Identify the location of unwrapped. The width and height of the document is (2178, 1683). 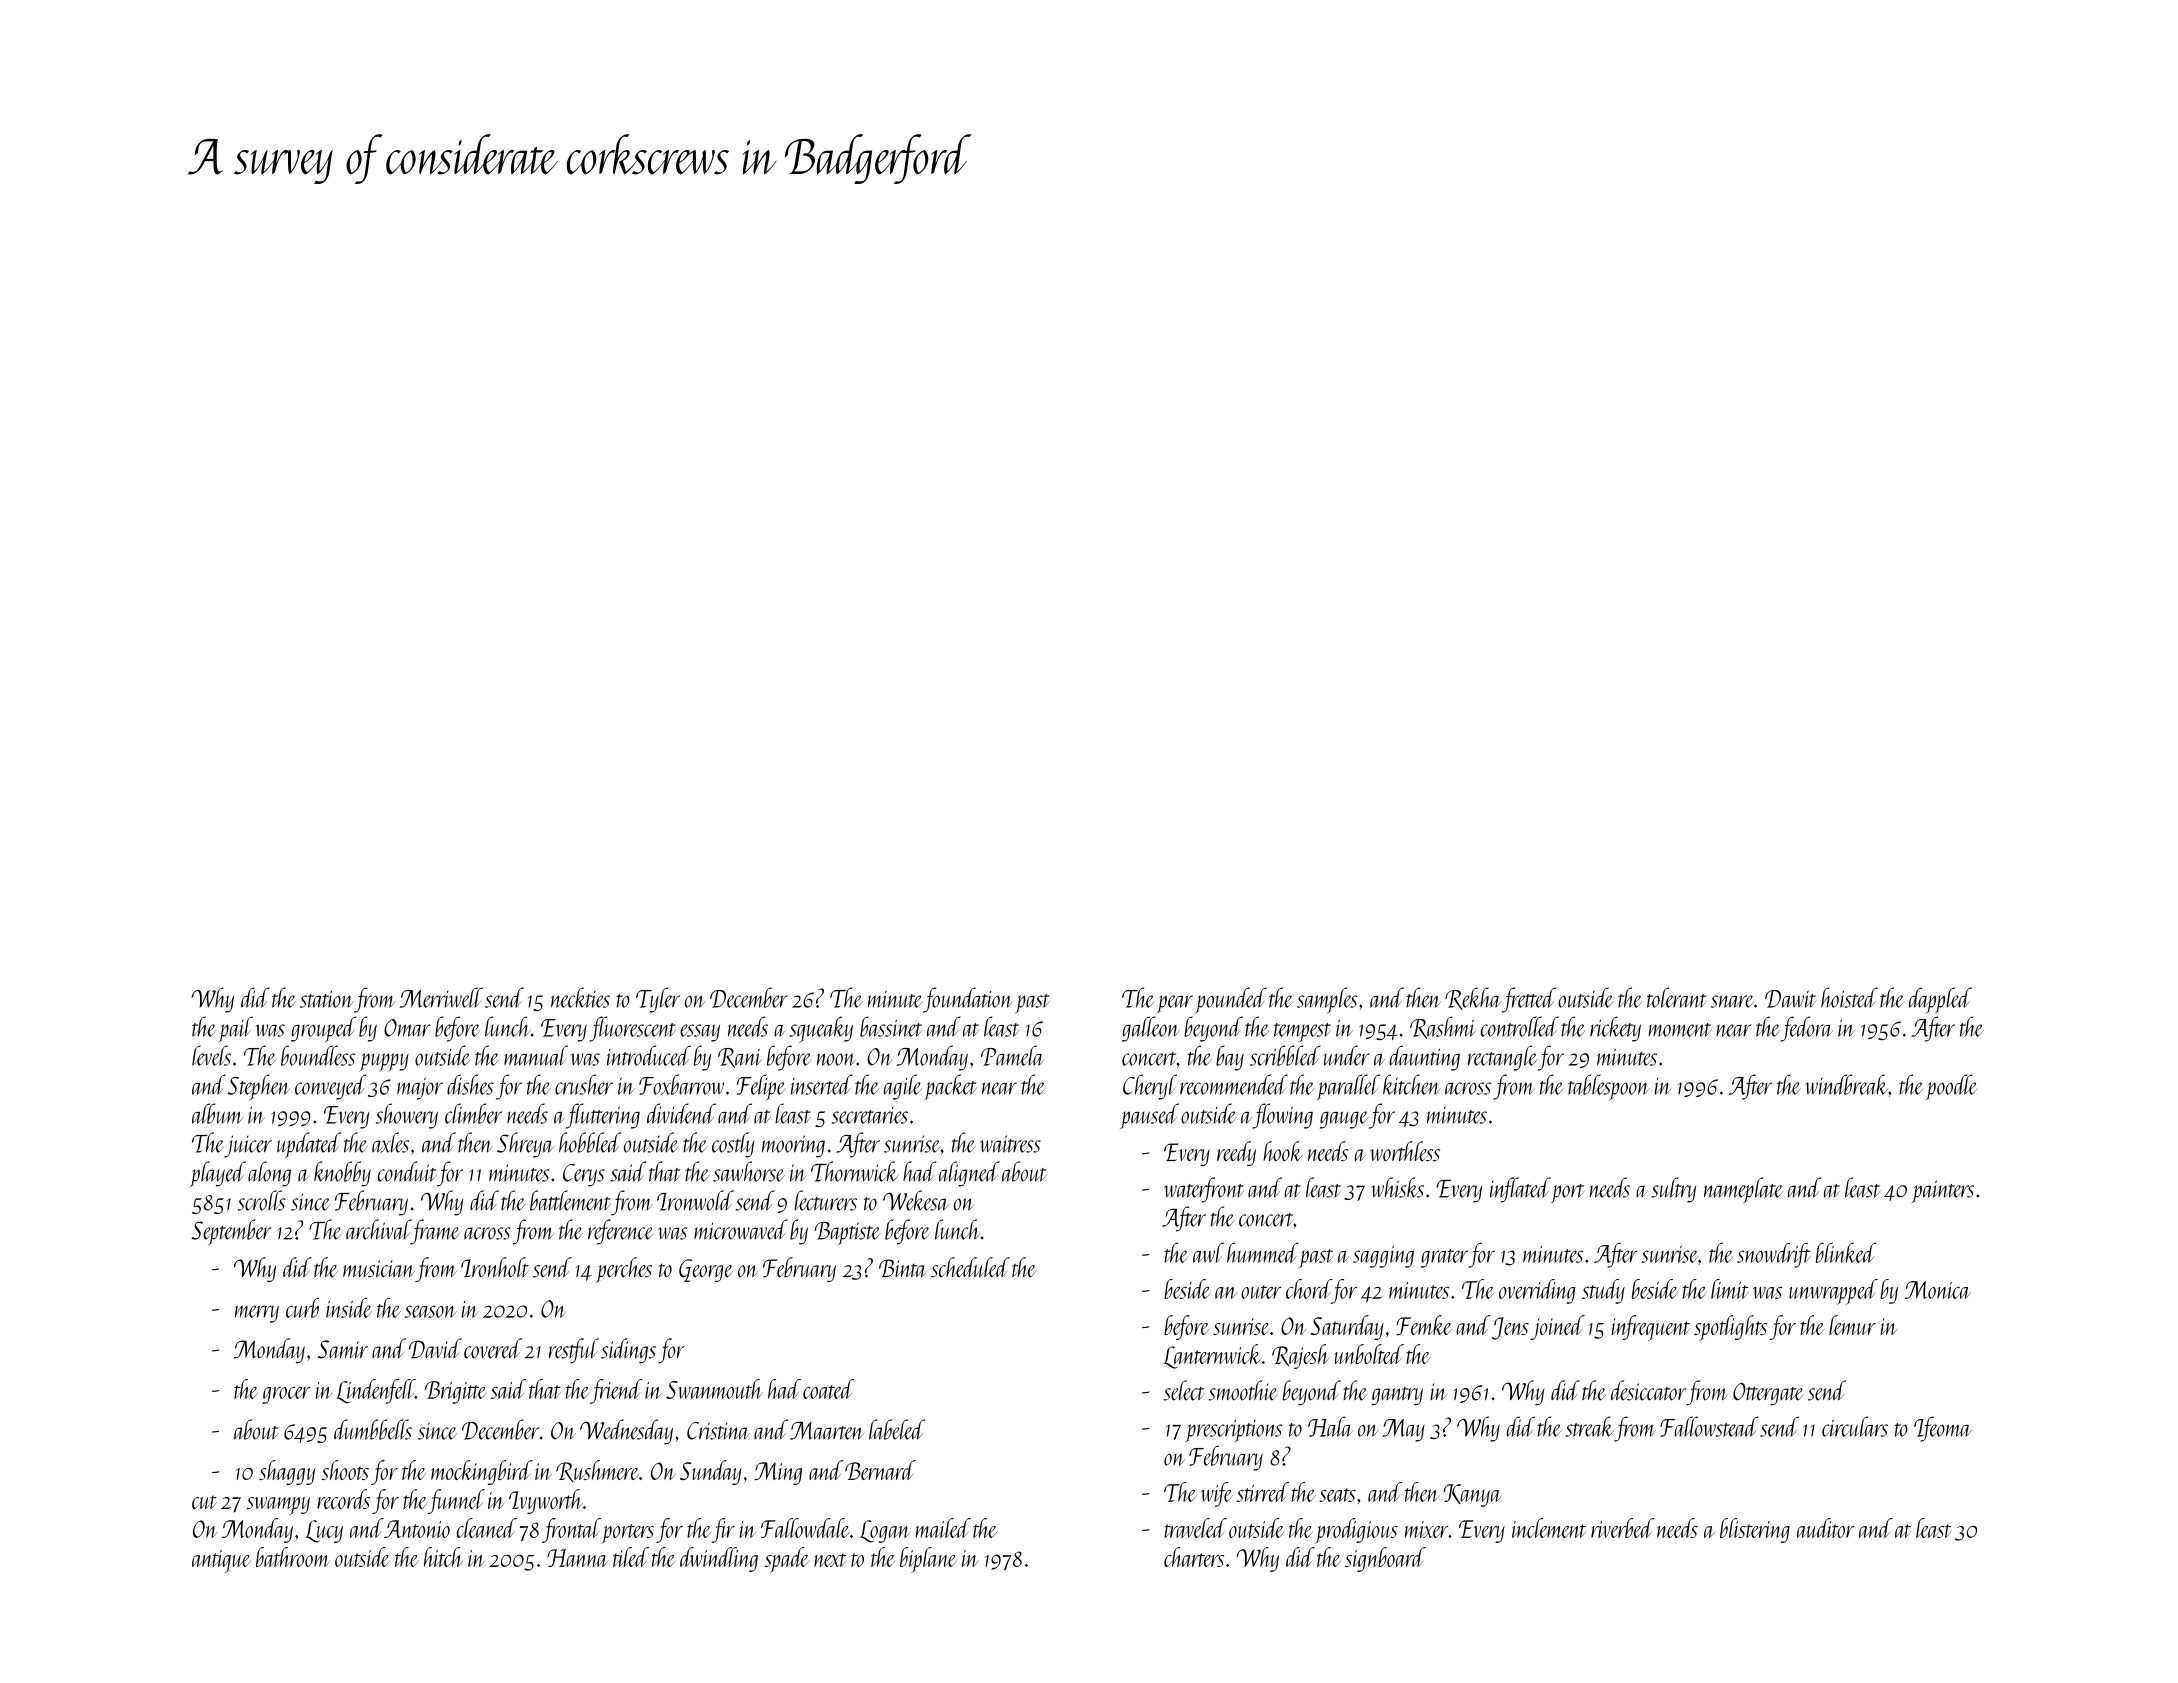
(1833, 1292).
